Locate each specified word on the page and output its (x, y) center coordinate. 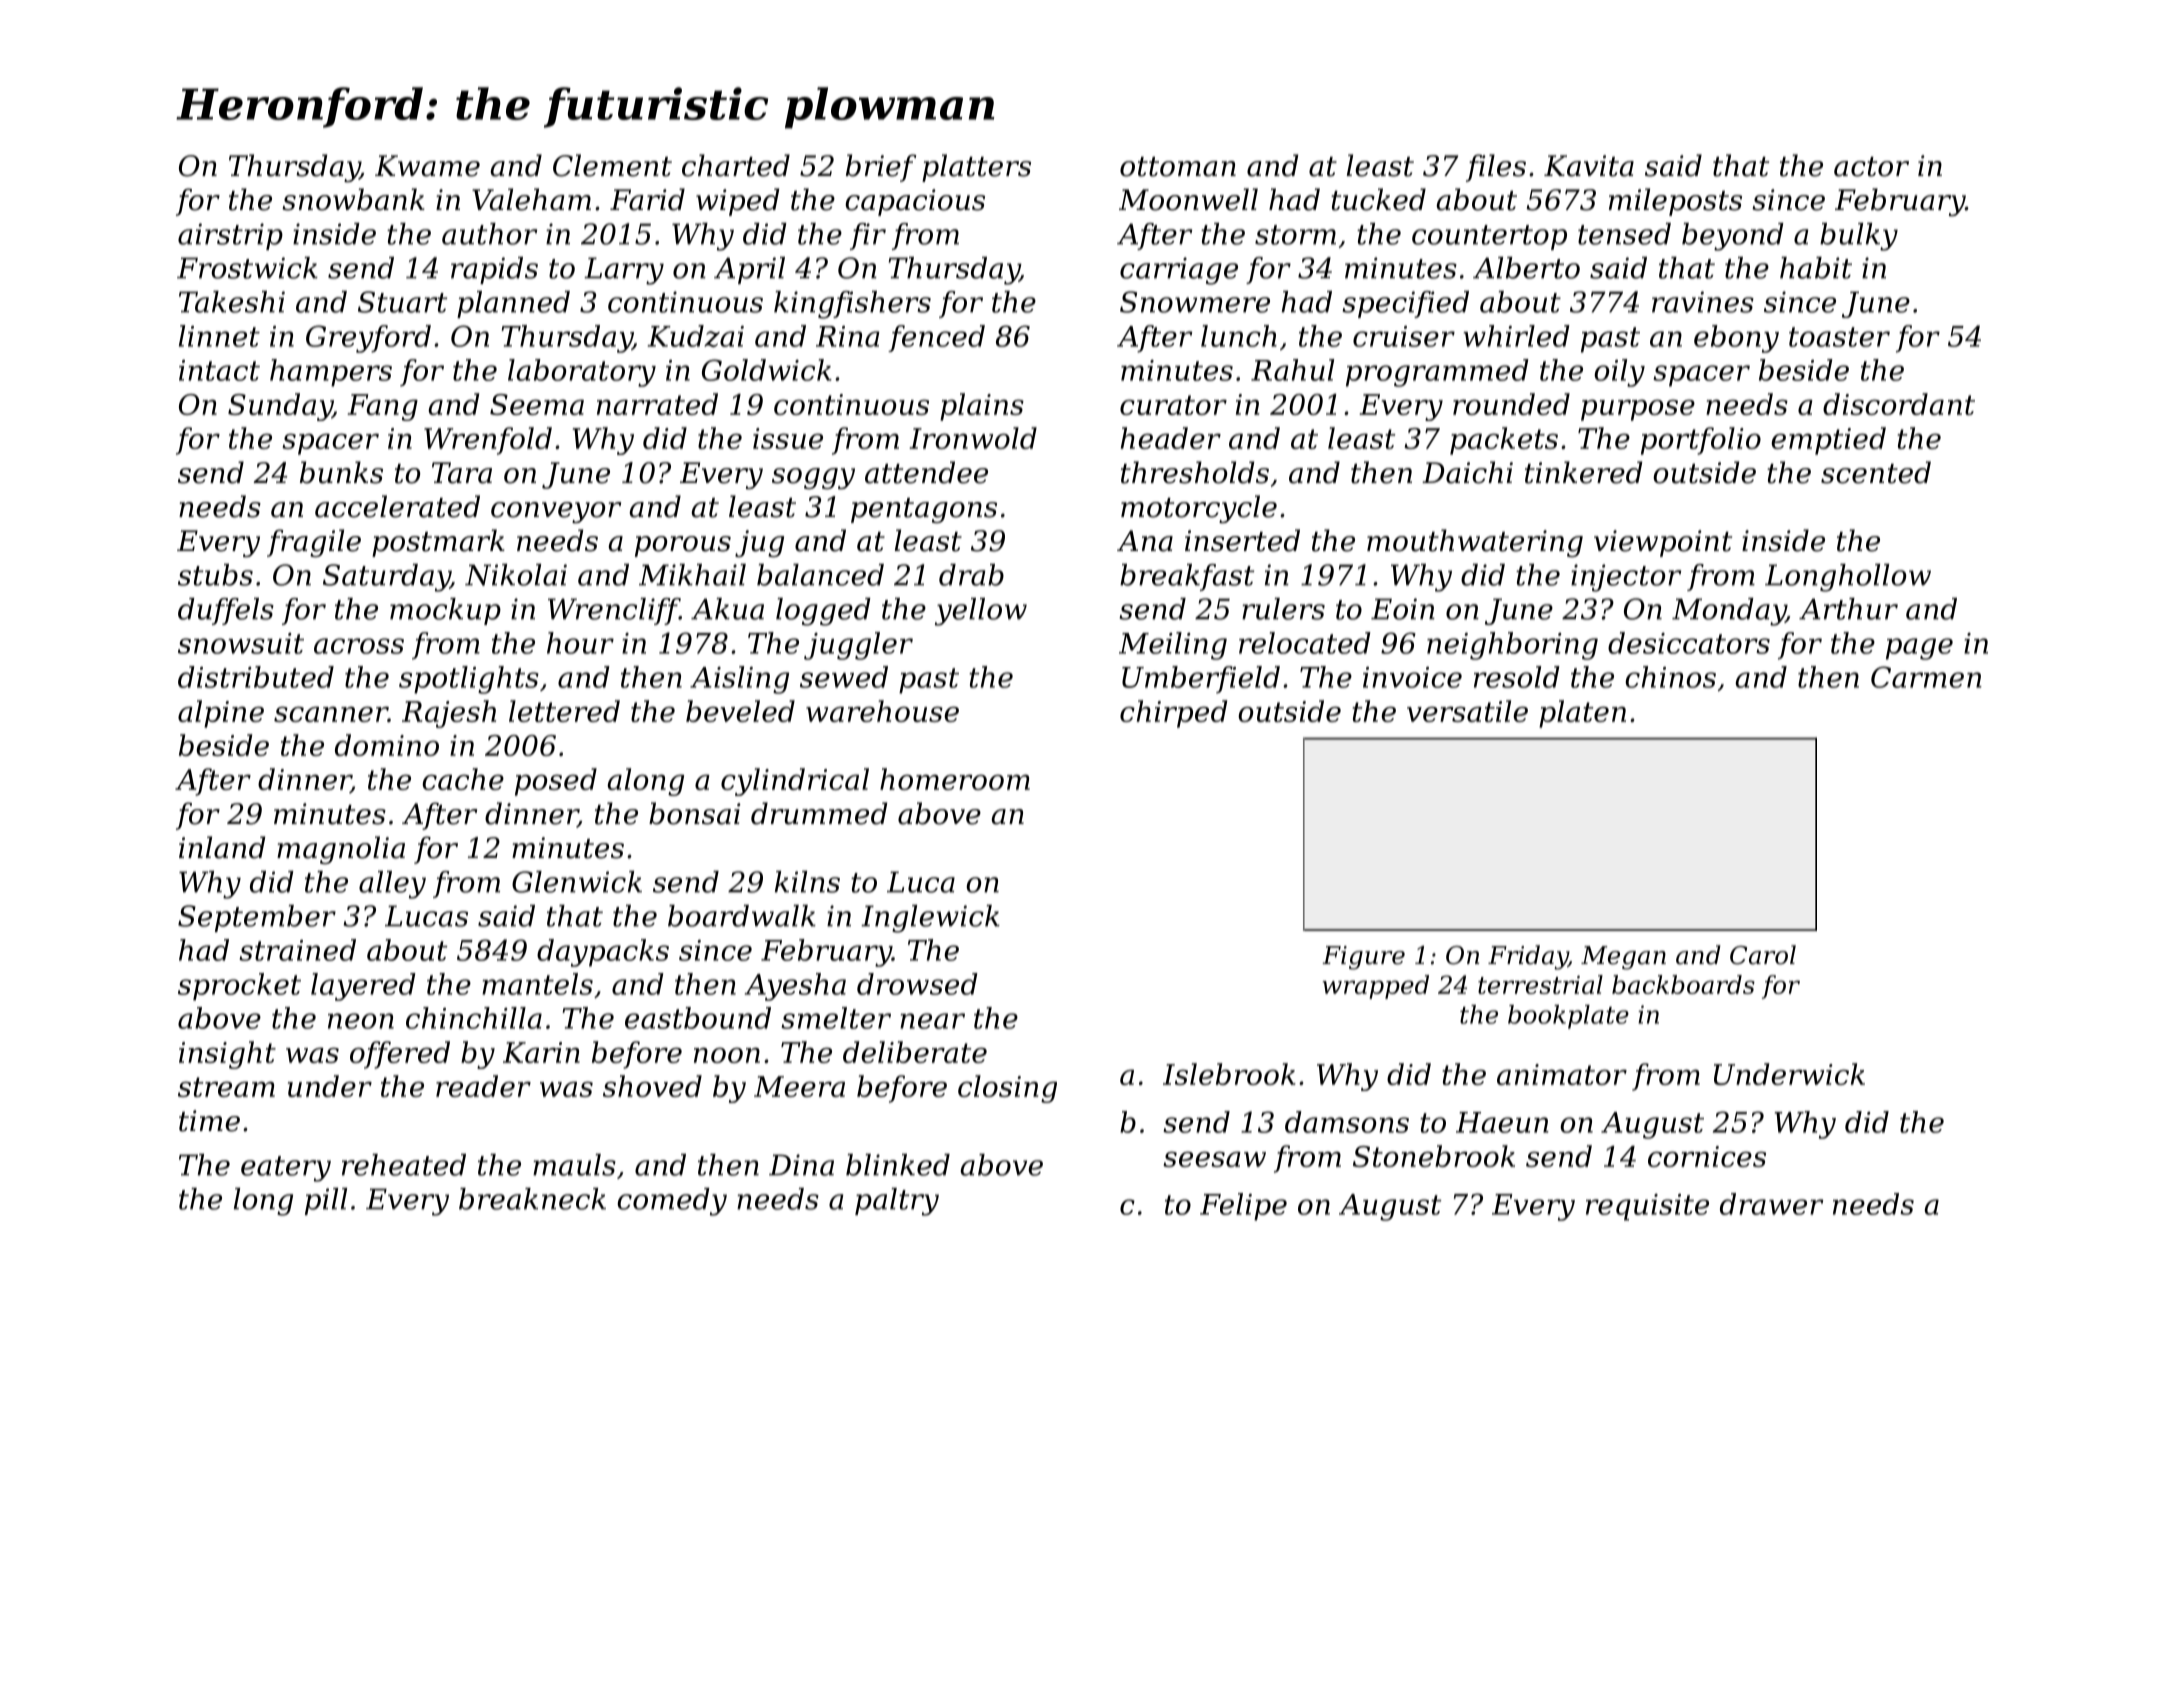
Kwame (427, 166)
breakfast (1187, 577)
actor (1871, 167)
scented (1876, 472)
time (209, 1121)
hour (580, 643)
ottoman (1178, 167)
